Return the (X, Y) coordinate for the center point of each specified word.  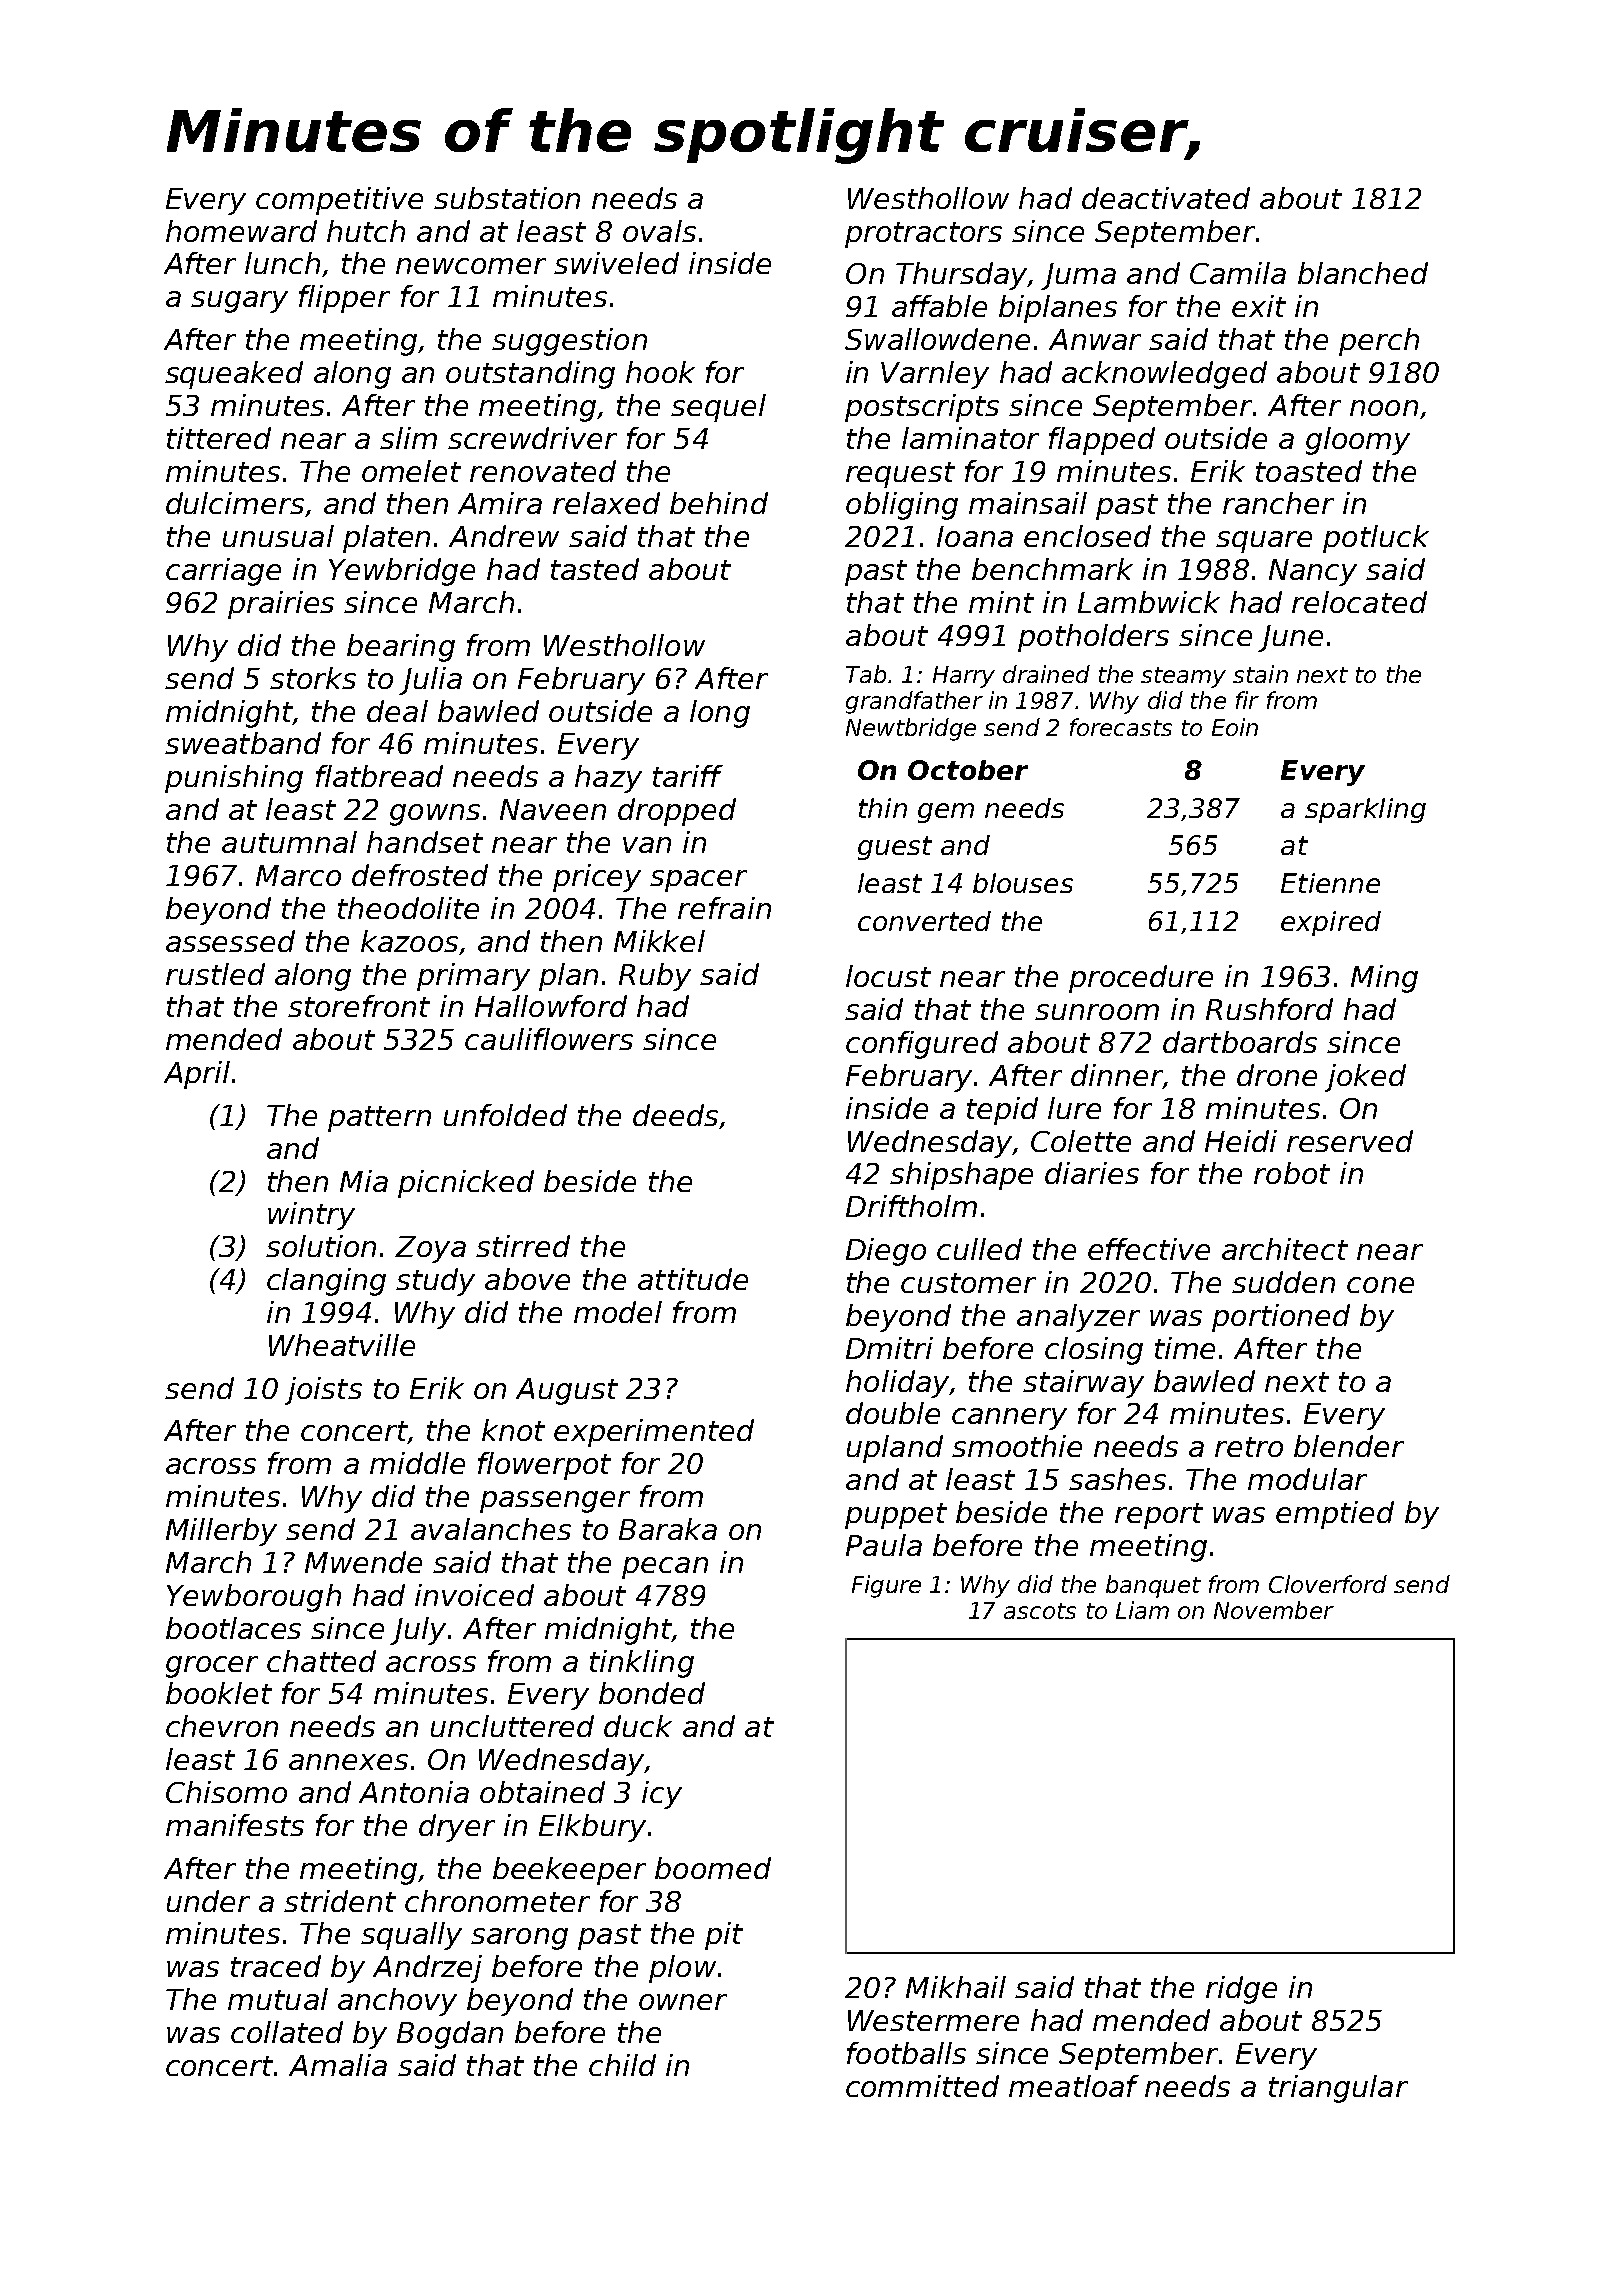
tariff (688, 776)
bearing (401, 648)
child (622, 2065)
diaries (1092, 1173)
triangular (1338, 2089)
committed (922, 2086)
